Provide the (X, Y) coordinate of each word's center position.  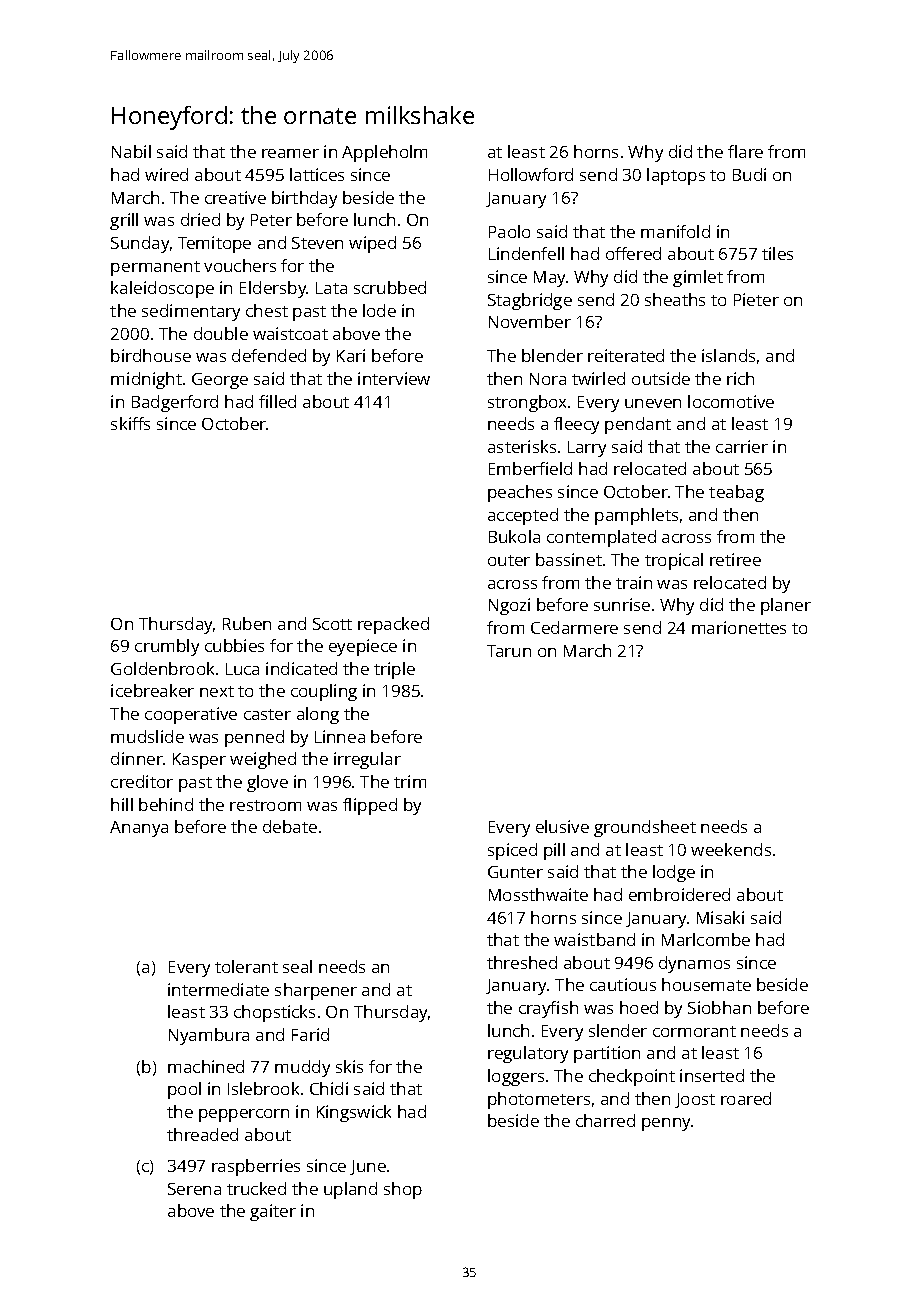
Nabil (131, 151)
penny (666, 1124)
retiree (735, 559)
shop (403, 1190)
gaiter (273, 1212)
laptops (676, 176)
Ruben (247, 623)
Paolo (509, 231)
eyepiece (363, 647)
